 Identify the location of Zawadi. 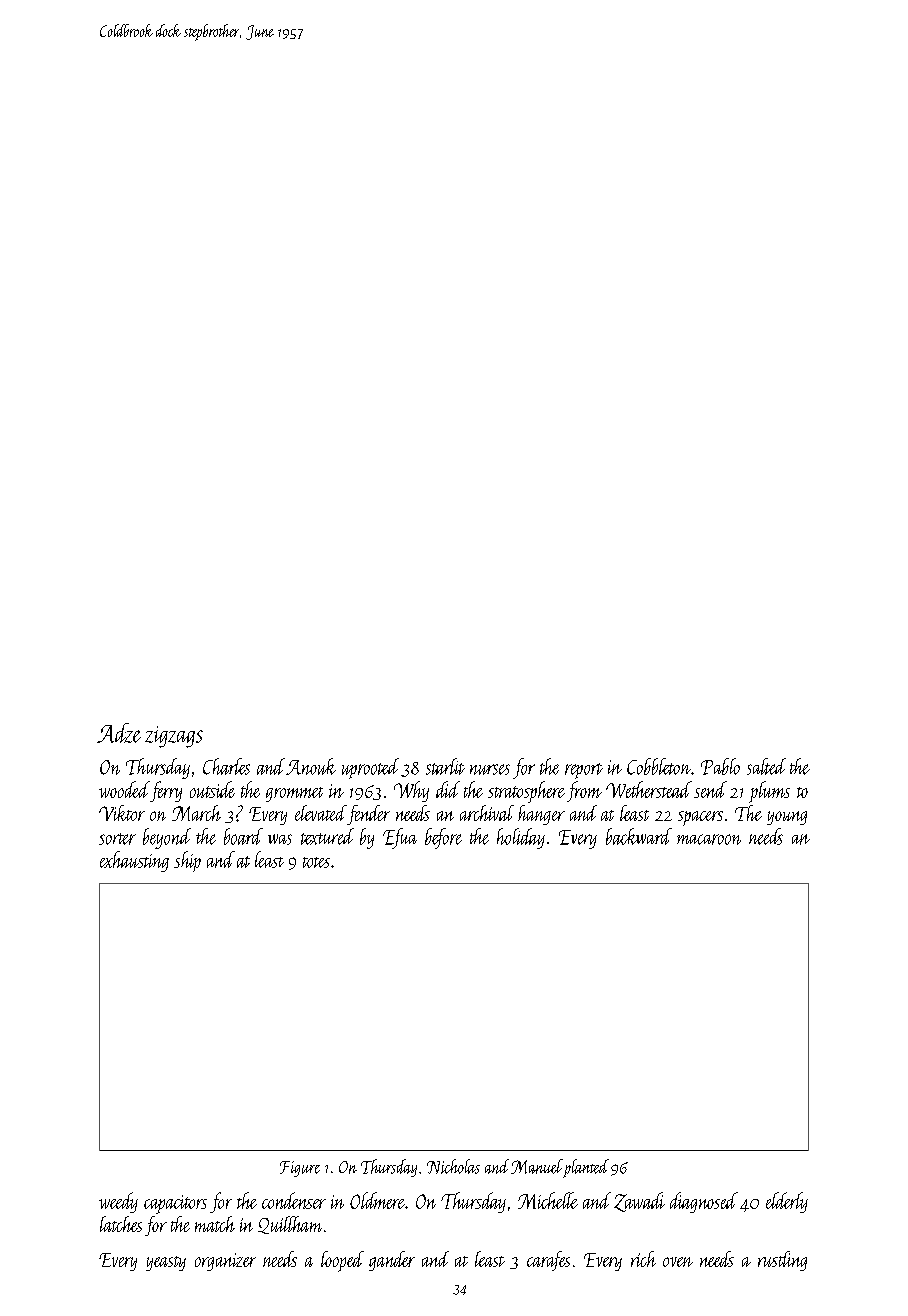
(639, 1202).
